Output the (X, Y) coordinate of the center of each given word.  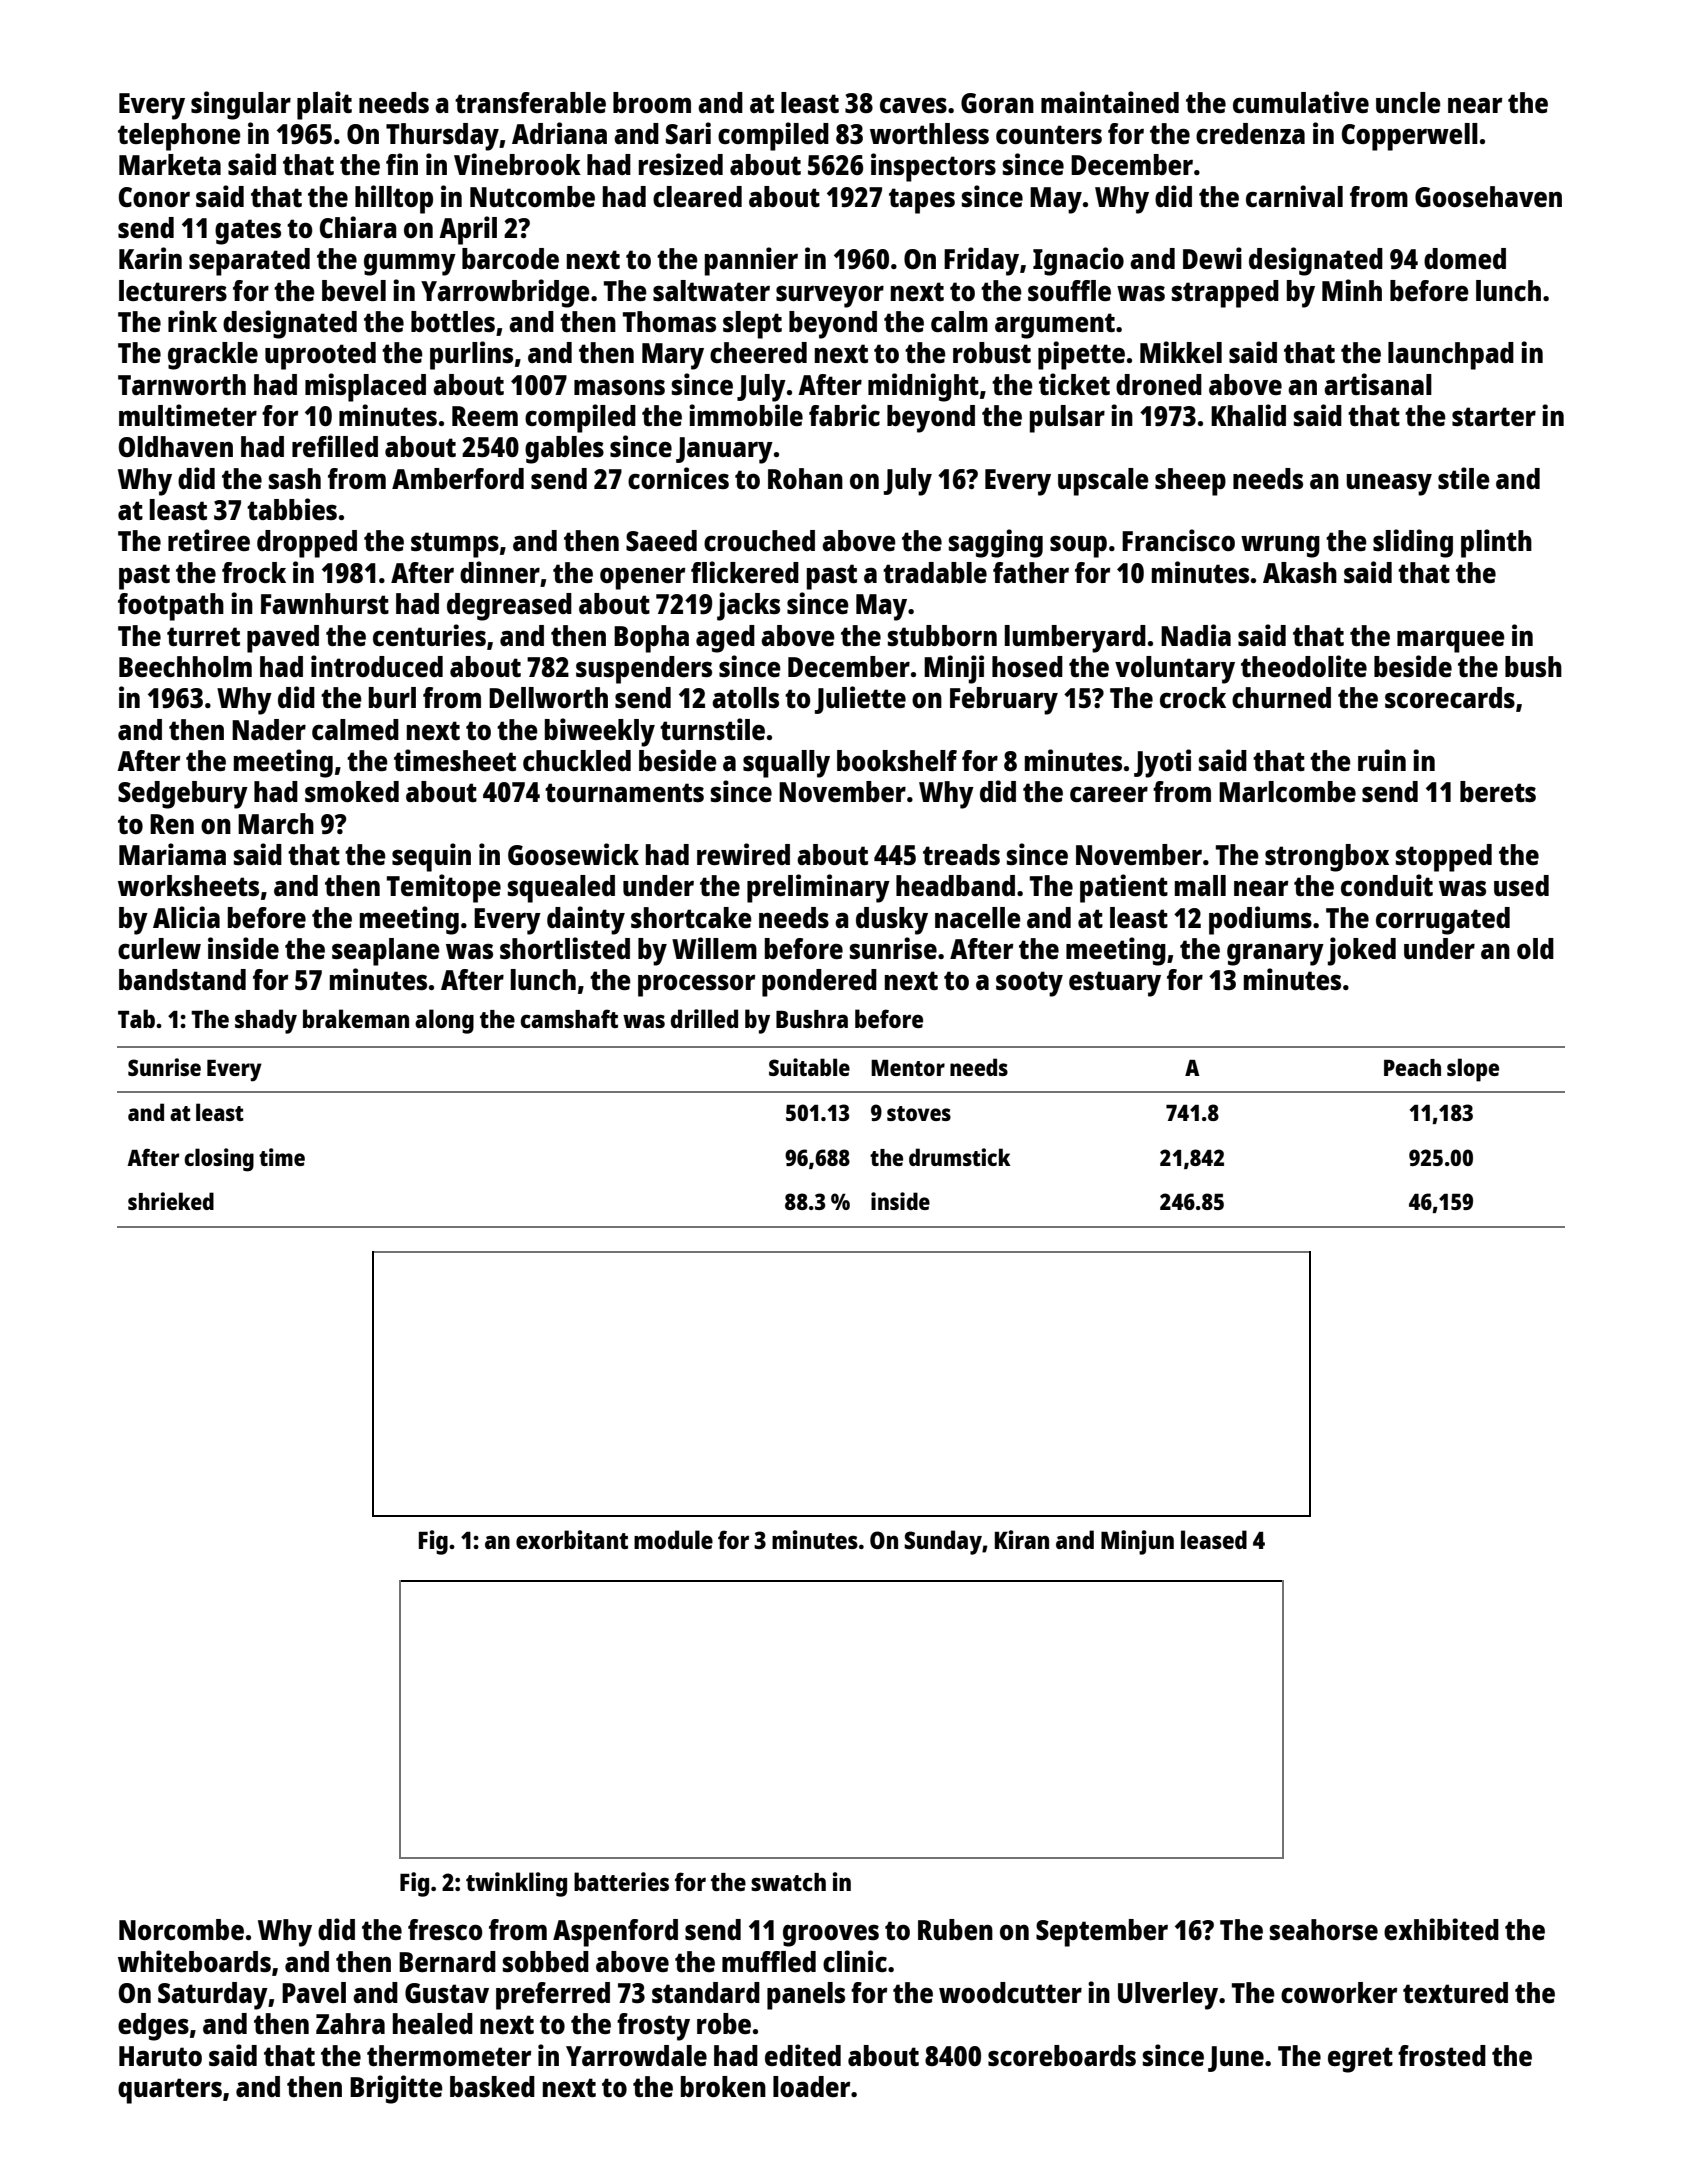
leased (1214, 1539)
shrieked (171, 1201)
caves (913, 105)
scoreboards (1062, 2055)
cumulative (1301, 102)
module (673, 1539)
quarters (170, 2091)
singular (241, 105)
